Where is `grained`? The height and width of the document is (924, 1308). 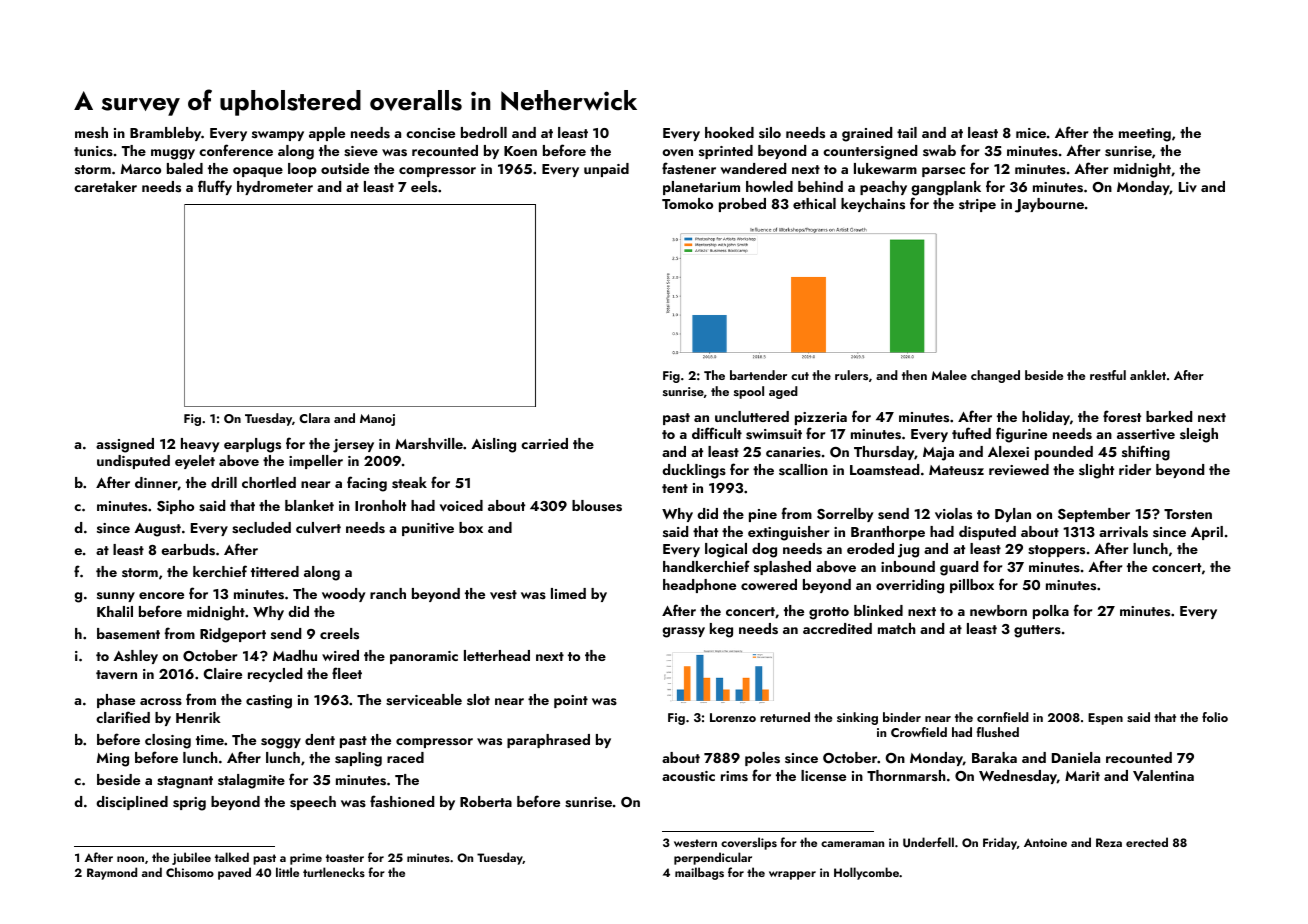 grained is located at coordinates (867, 134).
